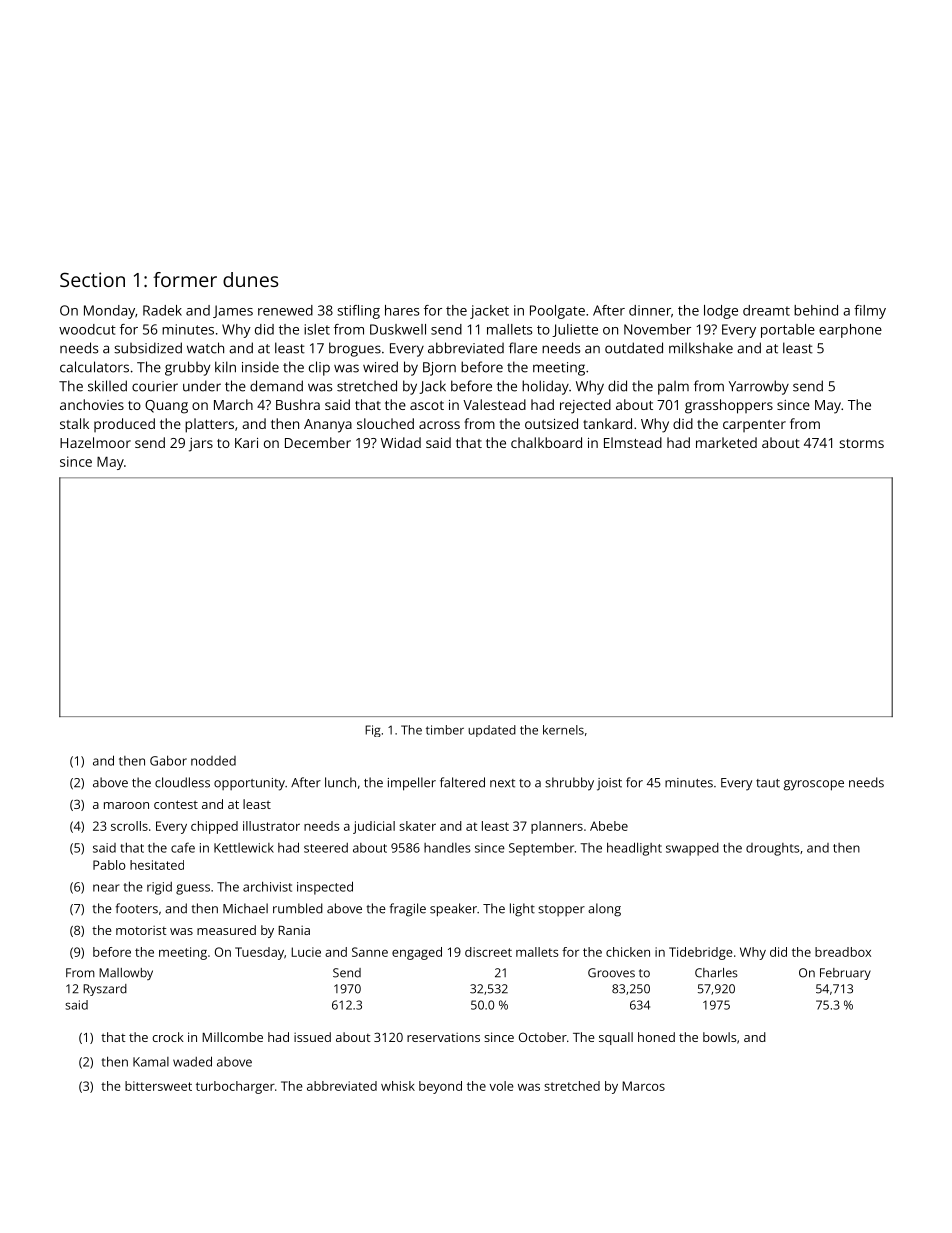  I want to click on breadbox, so click(843, 952).
